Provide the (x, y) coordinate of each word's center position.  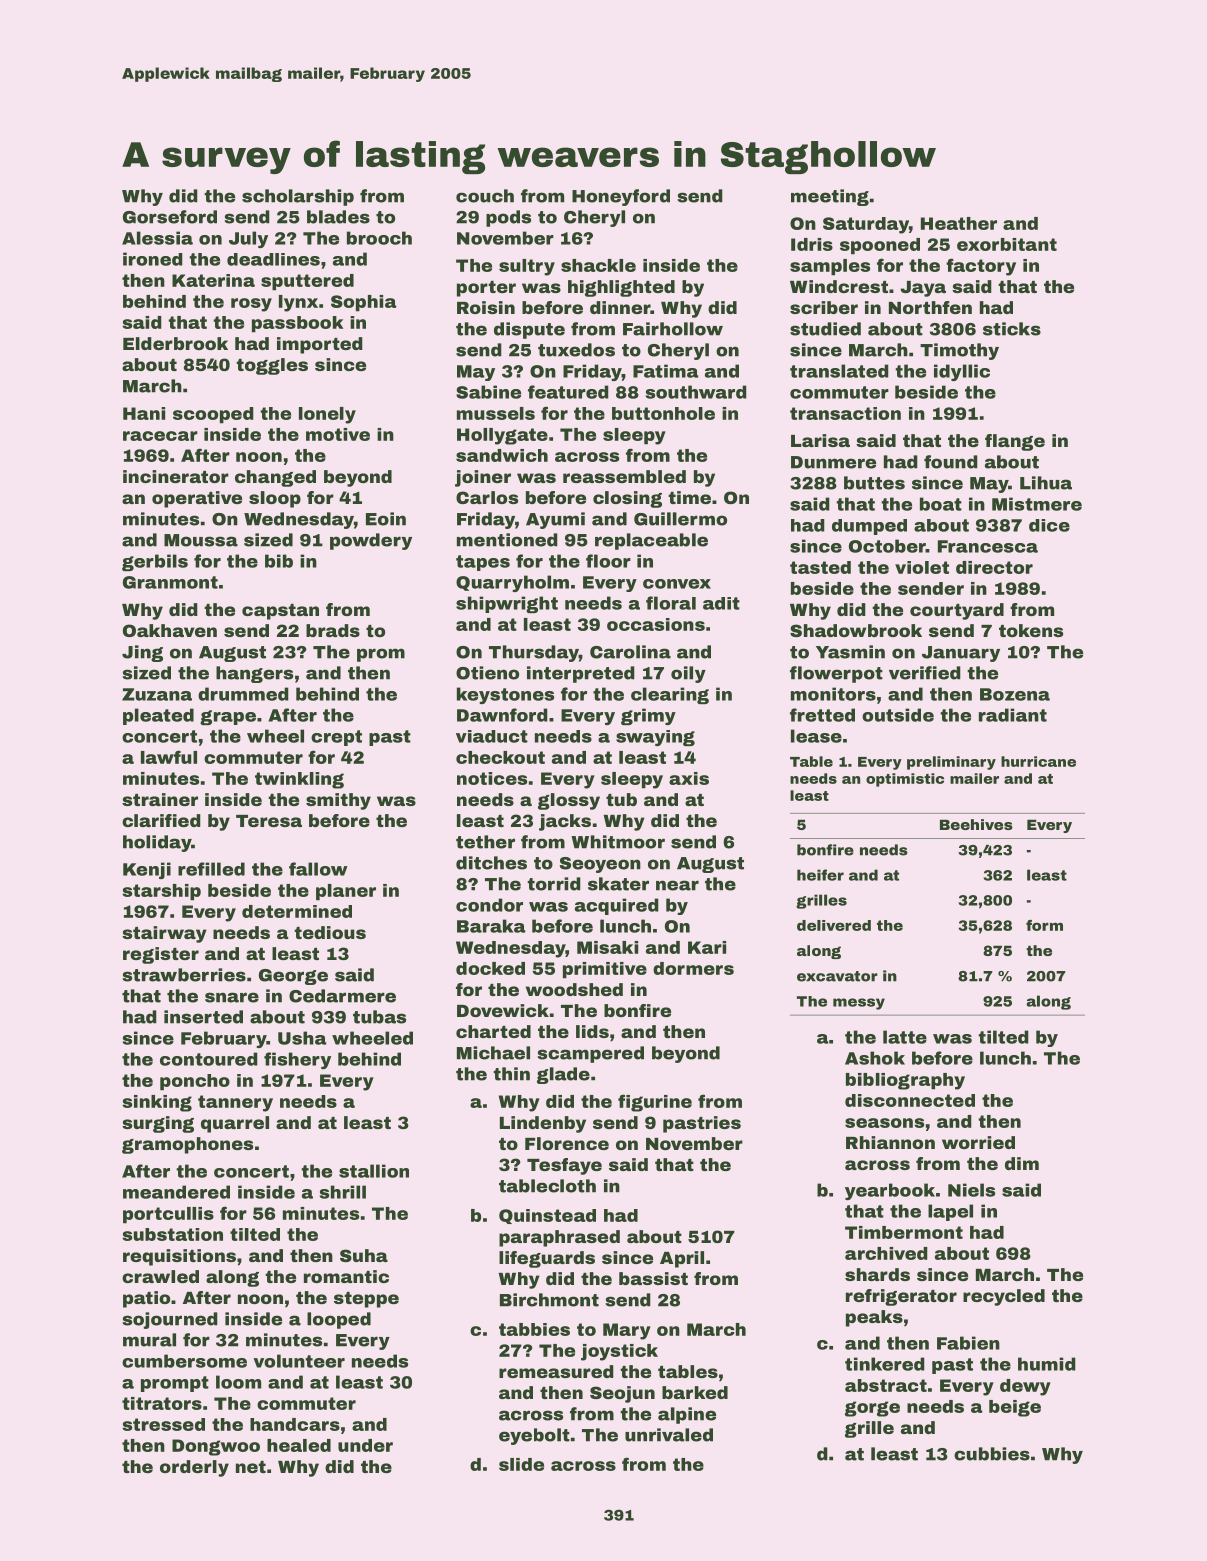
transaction (845, 413)
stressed (163, 1424)
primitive (605, 970)
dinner (620, 307)
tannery (235, 1103)
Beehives (976, 824)
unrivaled (669, 1435)
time (689, 497)
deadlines (273, 259)
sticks (1012, 329)
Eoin (386, 519)
